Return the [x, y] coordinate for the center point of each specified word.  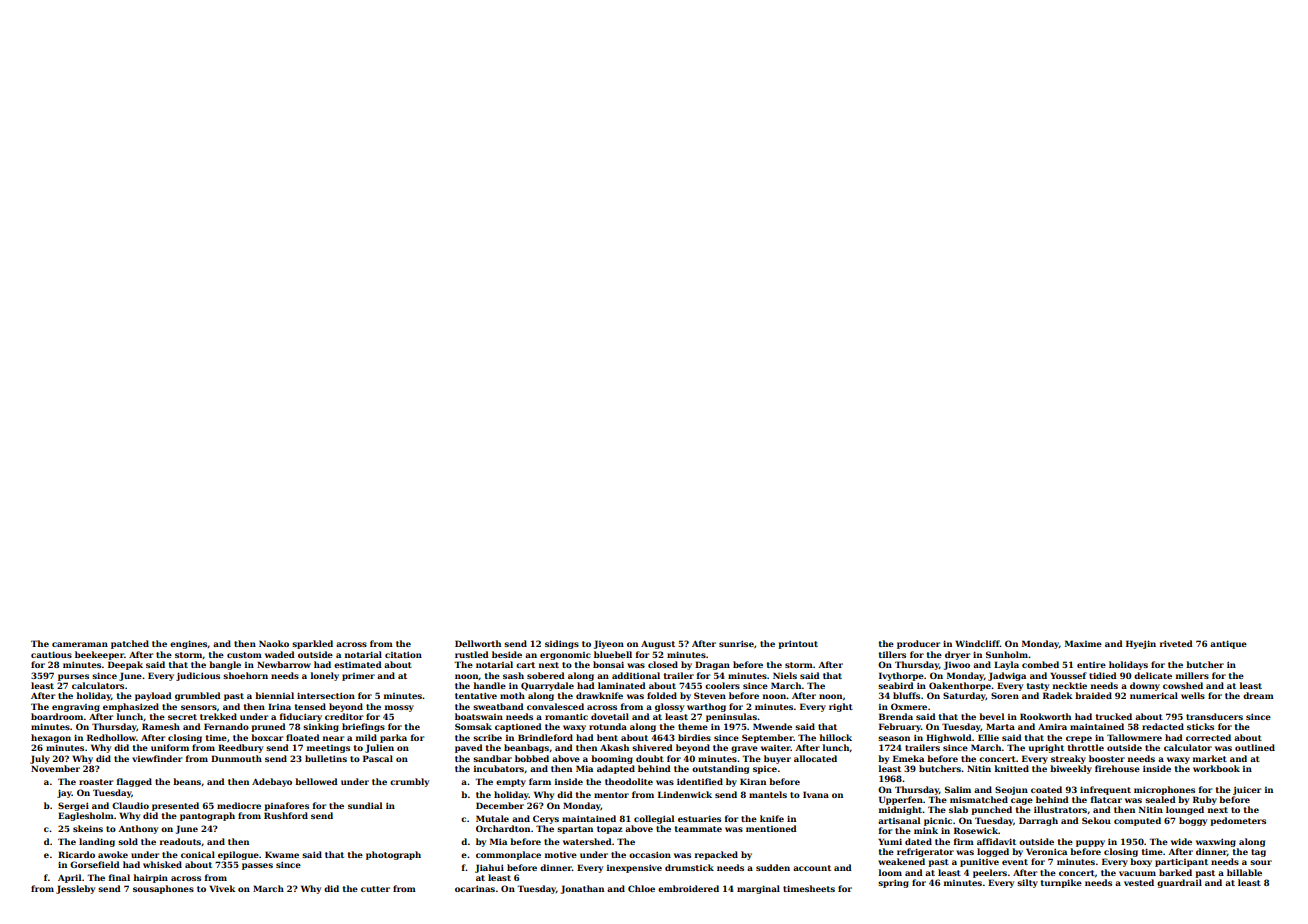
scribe [487, 737]
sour [1261, 862]
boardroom [57, 716]
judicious [198, 676]
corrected [1208, 737]
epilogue [238, 855]
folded [662, 695]
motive [561, 854]
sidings [562, 644]
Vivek [222, 888]
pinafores [286, 806]
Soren [1005, 695]
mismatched [979, 799]
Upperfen [901, 800]
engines [189, 644]
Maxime [1083, 643]
